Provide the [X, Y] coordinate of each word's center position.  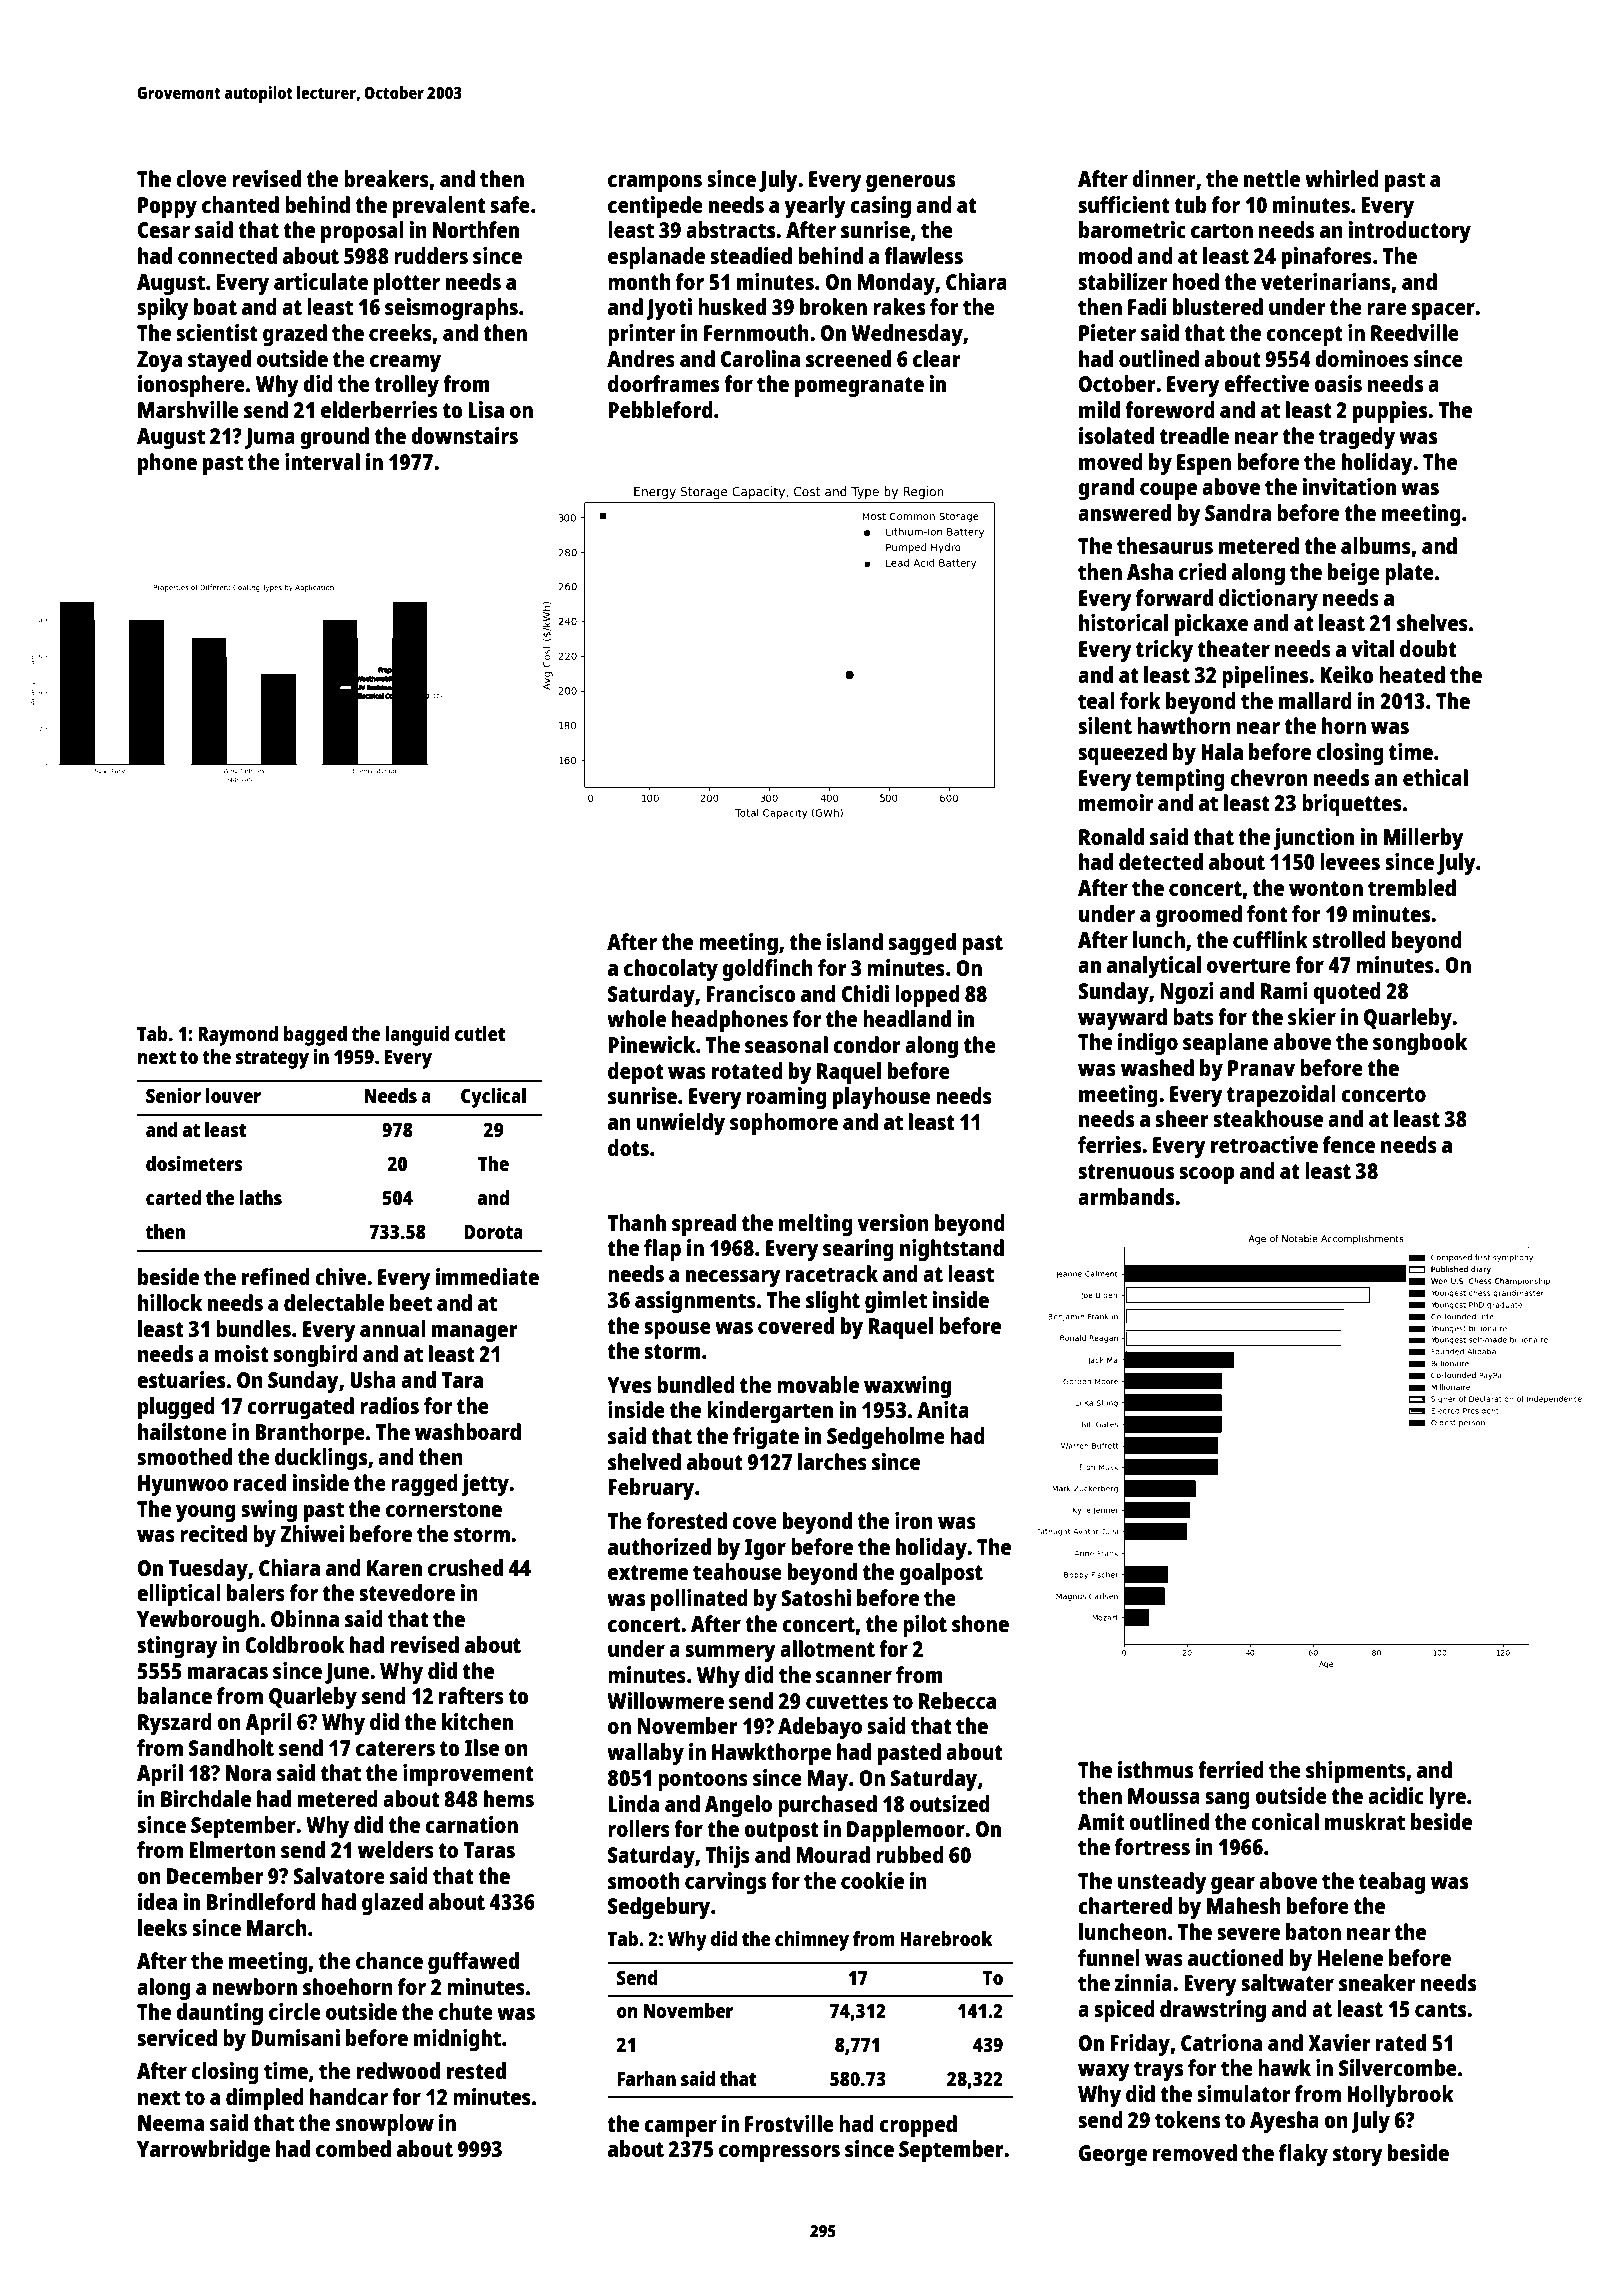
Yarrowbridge [203, 2151]
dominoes [1362, 358]
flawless [923, 255]
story [1358, 2156]
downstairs [464, 435]
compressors [779, 2153]
